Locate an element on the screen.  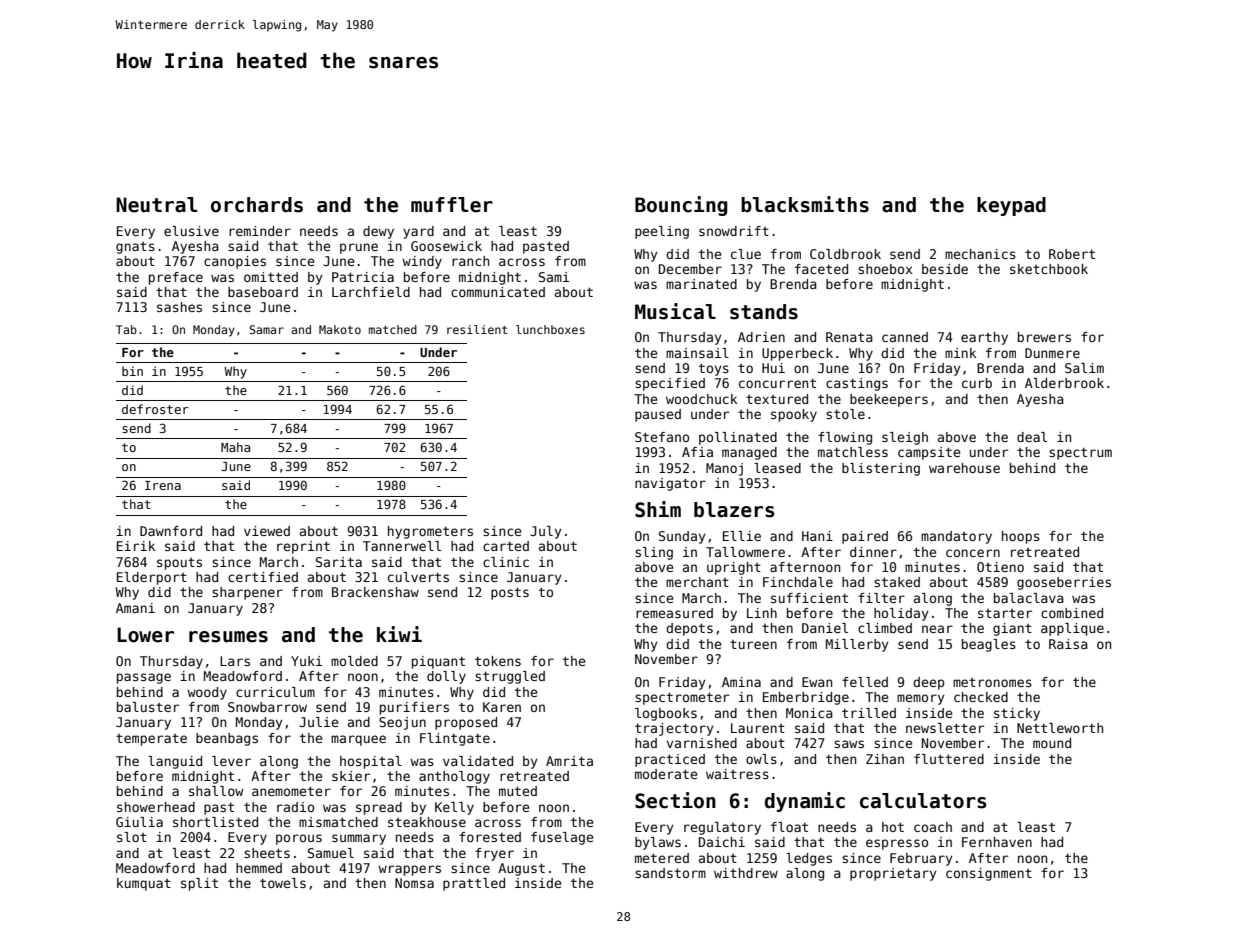
proprietary is located at coordinates (893, 874).
